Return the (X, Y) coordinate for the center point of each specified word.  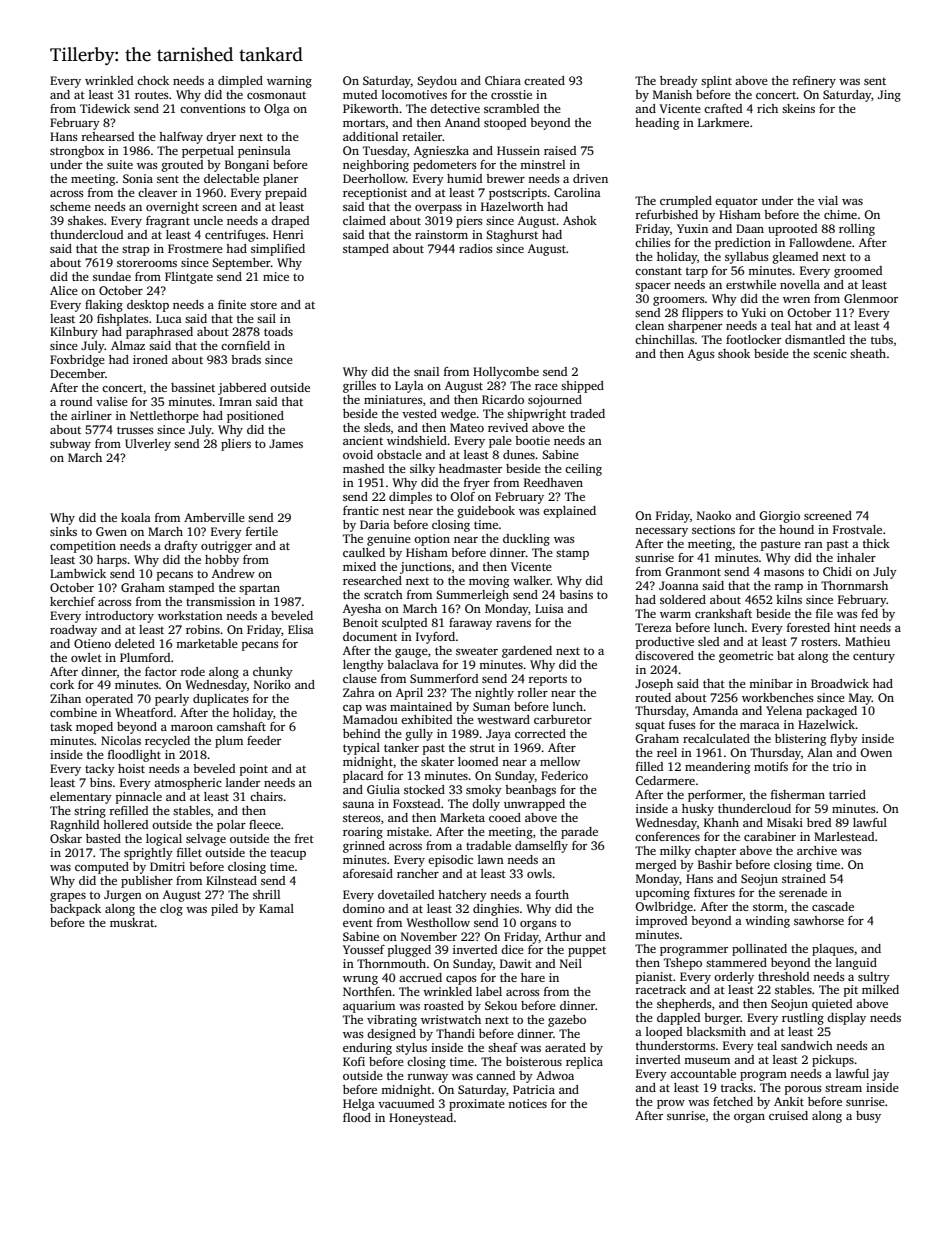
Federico (564, 775)
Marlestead (844, 836)
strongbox (77, 152)
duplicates (221, 700)
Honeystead (421, 1119)
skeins (798, 108)
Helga (359, 1105)
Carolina (577, 192)
